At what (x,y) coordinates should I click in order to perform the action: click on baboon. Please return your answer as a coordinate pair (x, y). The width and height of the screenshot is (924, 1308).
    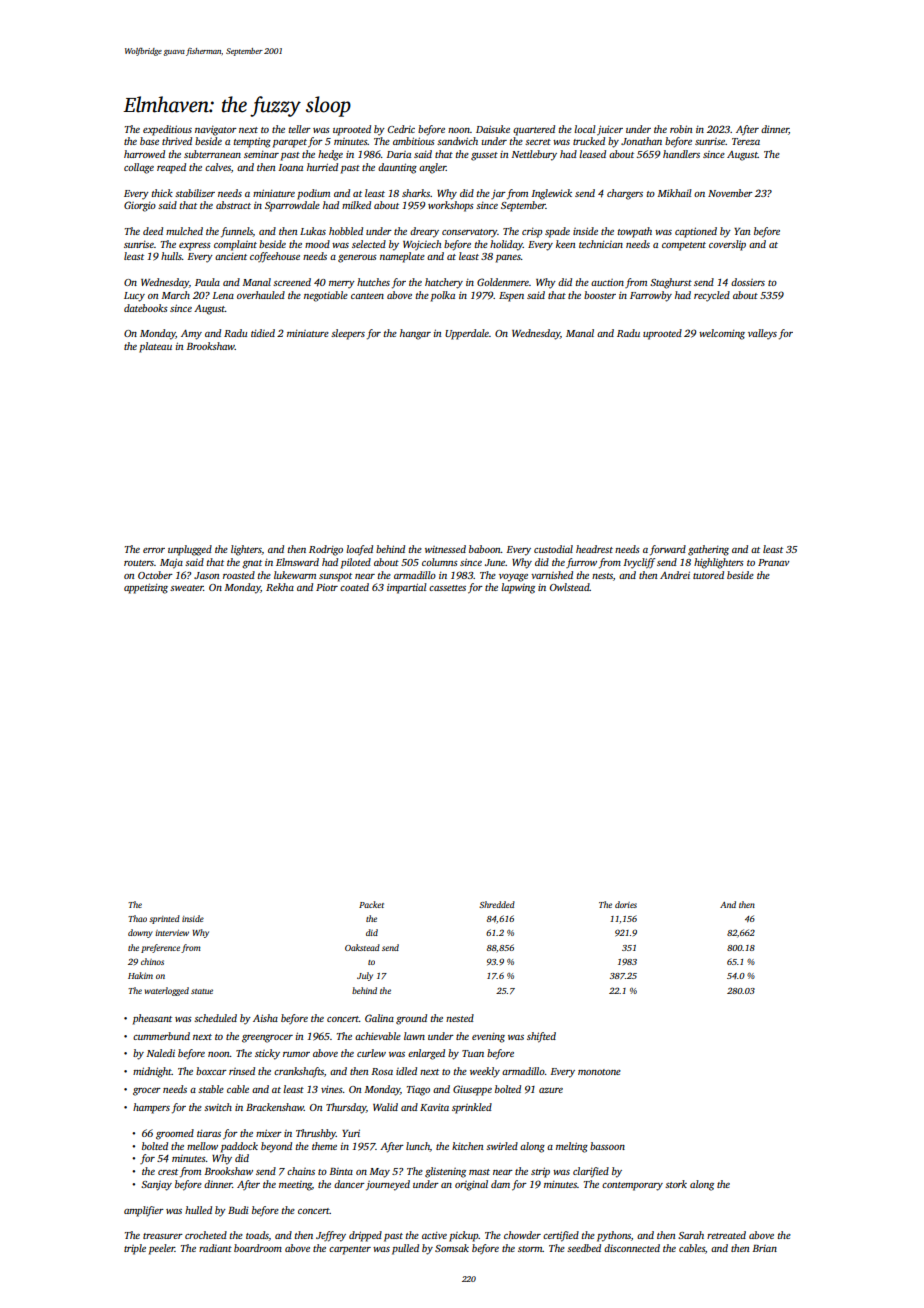
    Looking at the image, I should click on (485, 549).
